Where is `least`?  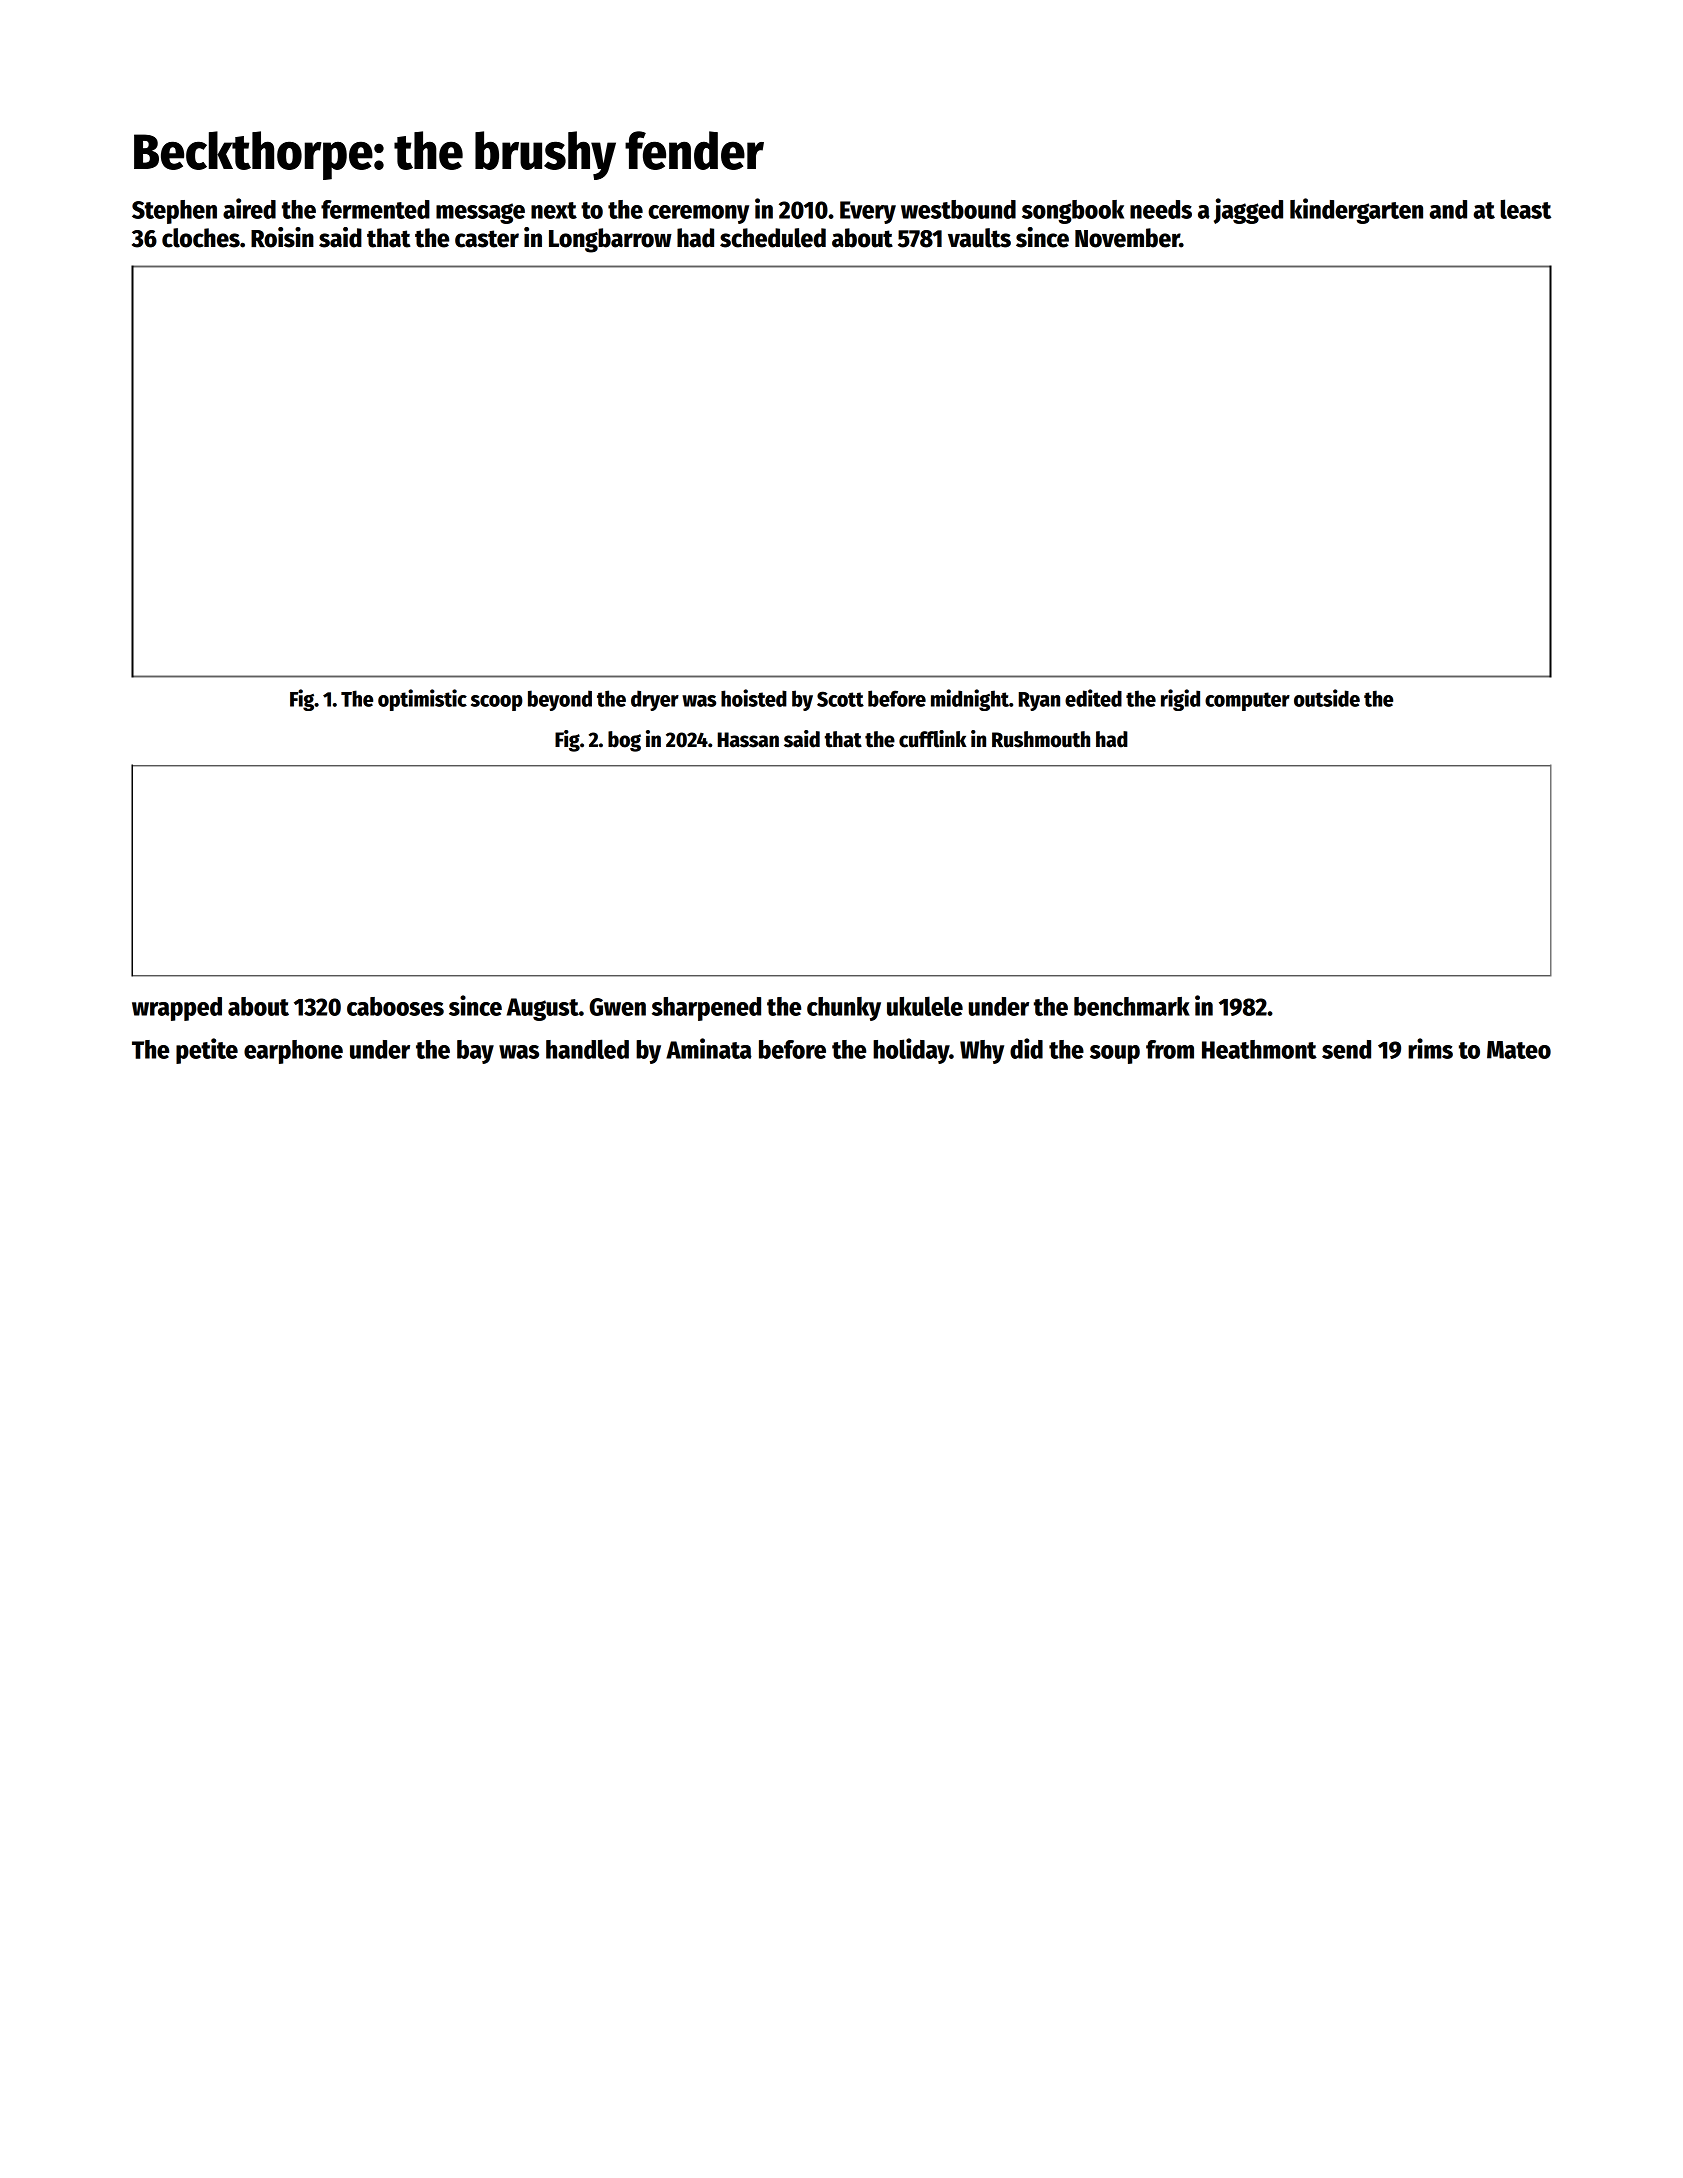 least is located at coordinates (1526, 209).
